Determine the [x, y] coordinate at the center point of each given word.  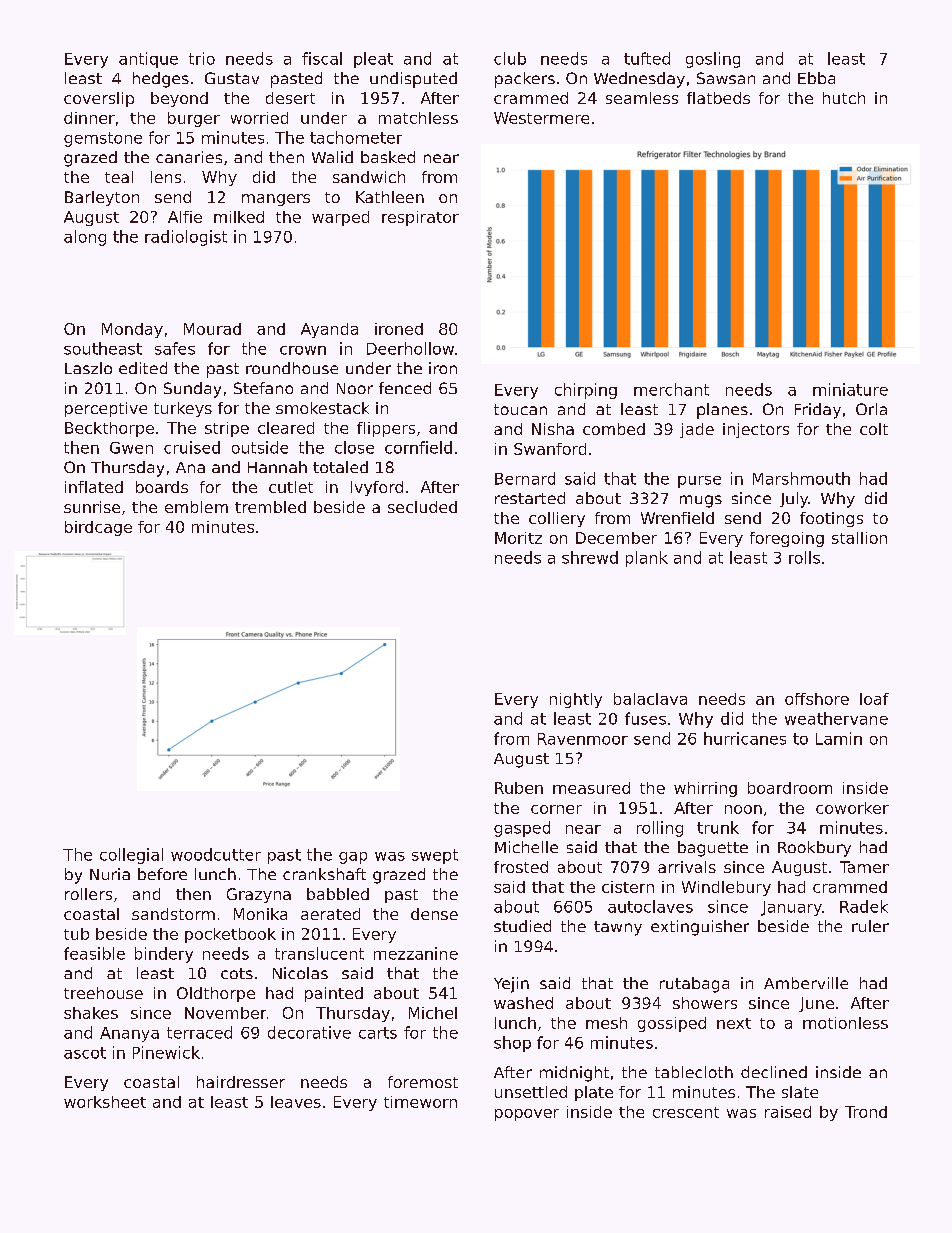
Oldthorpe [216, 994]
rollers [88, 894]
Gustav [232, 78]
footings [831, 519]
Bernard [525, 478]
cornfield [418, 447]
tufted [647, 58]
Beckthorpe [109, 429]
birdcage [98, 528]
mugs [701, 501]
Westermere [541, 118]
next [734, 1023]
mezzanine [416, 953]
